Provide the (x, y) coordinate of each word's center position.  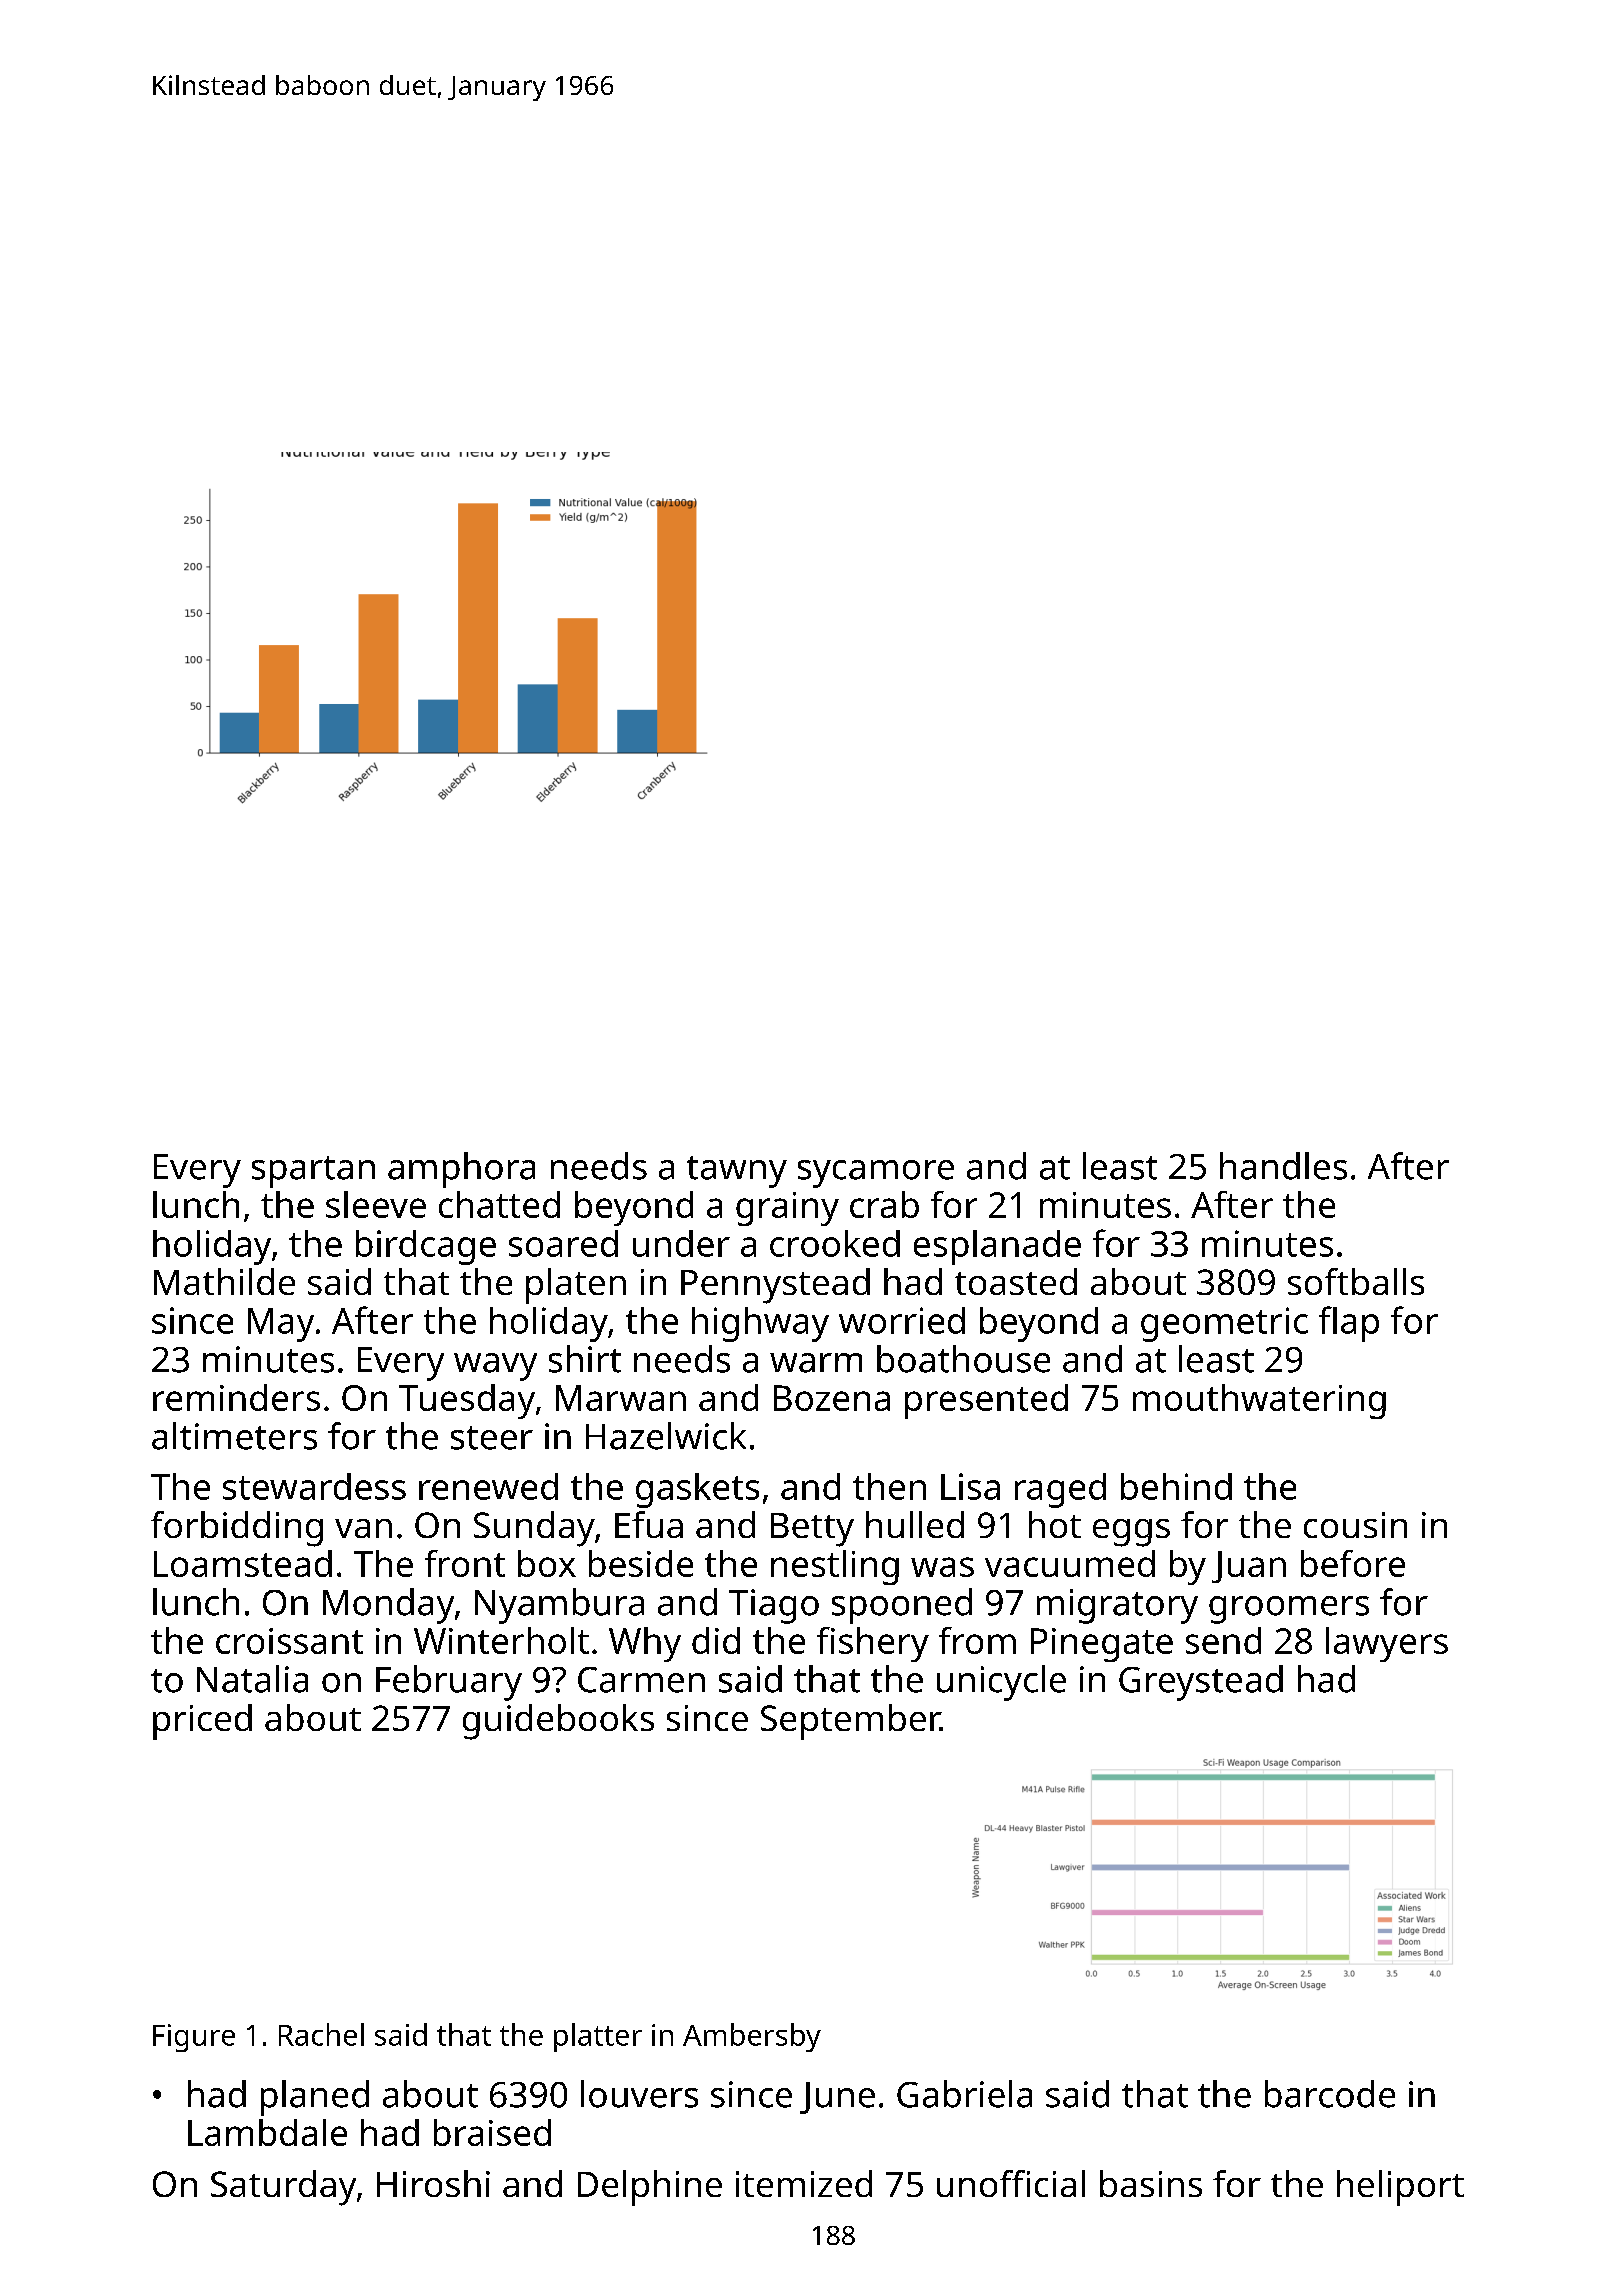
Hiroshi (433, 2183)
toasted (1016, 1281)
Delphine (650, 2188)
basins (1151, 2183)
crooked (835, 1243)
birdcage (426, 1247)
